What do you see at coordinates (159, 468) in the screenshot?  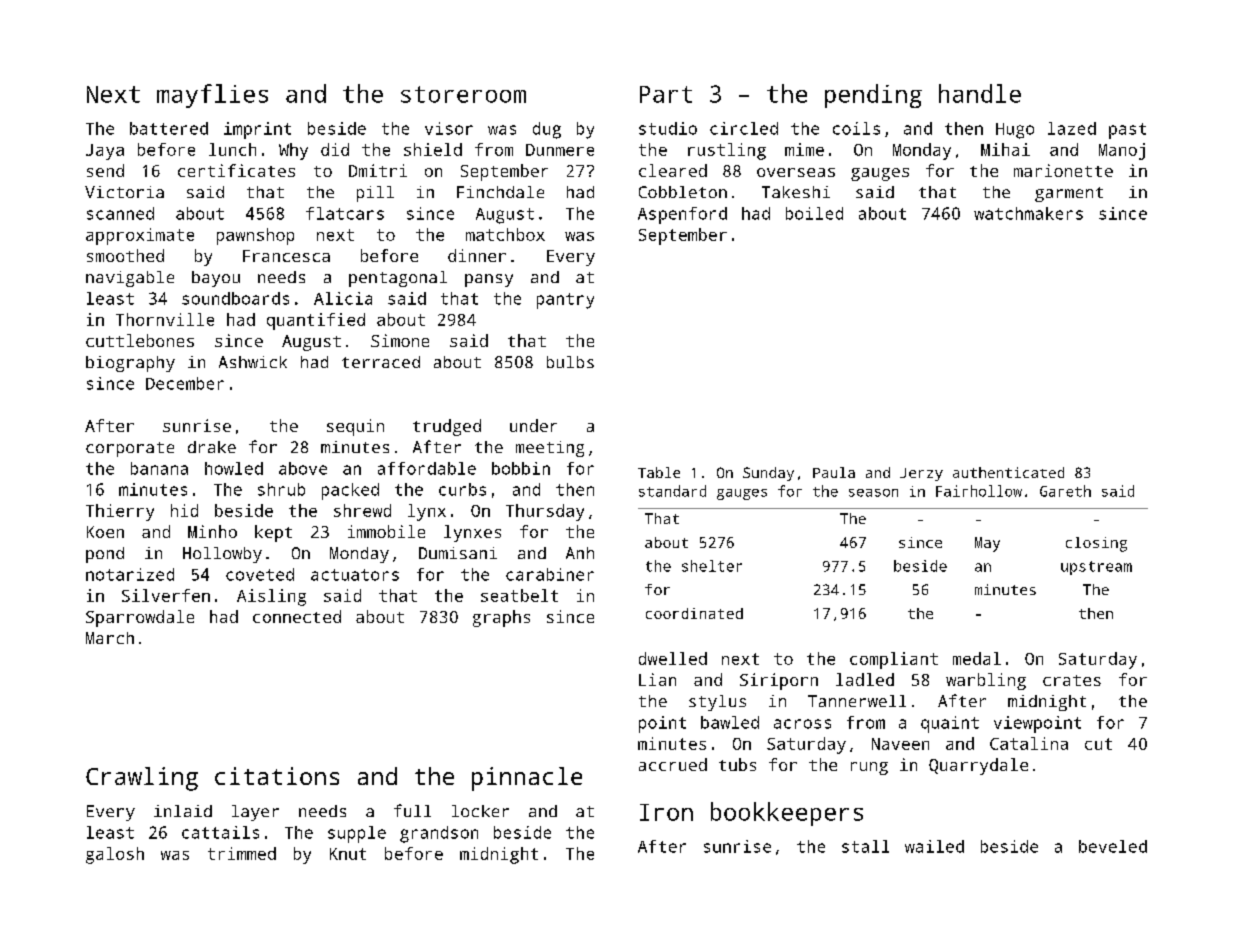 I see `banana` at bounding box center [159, 468].
